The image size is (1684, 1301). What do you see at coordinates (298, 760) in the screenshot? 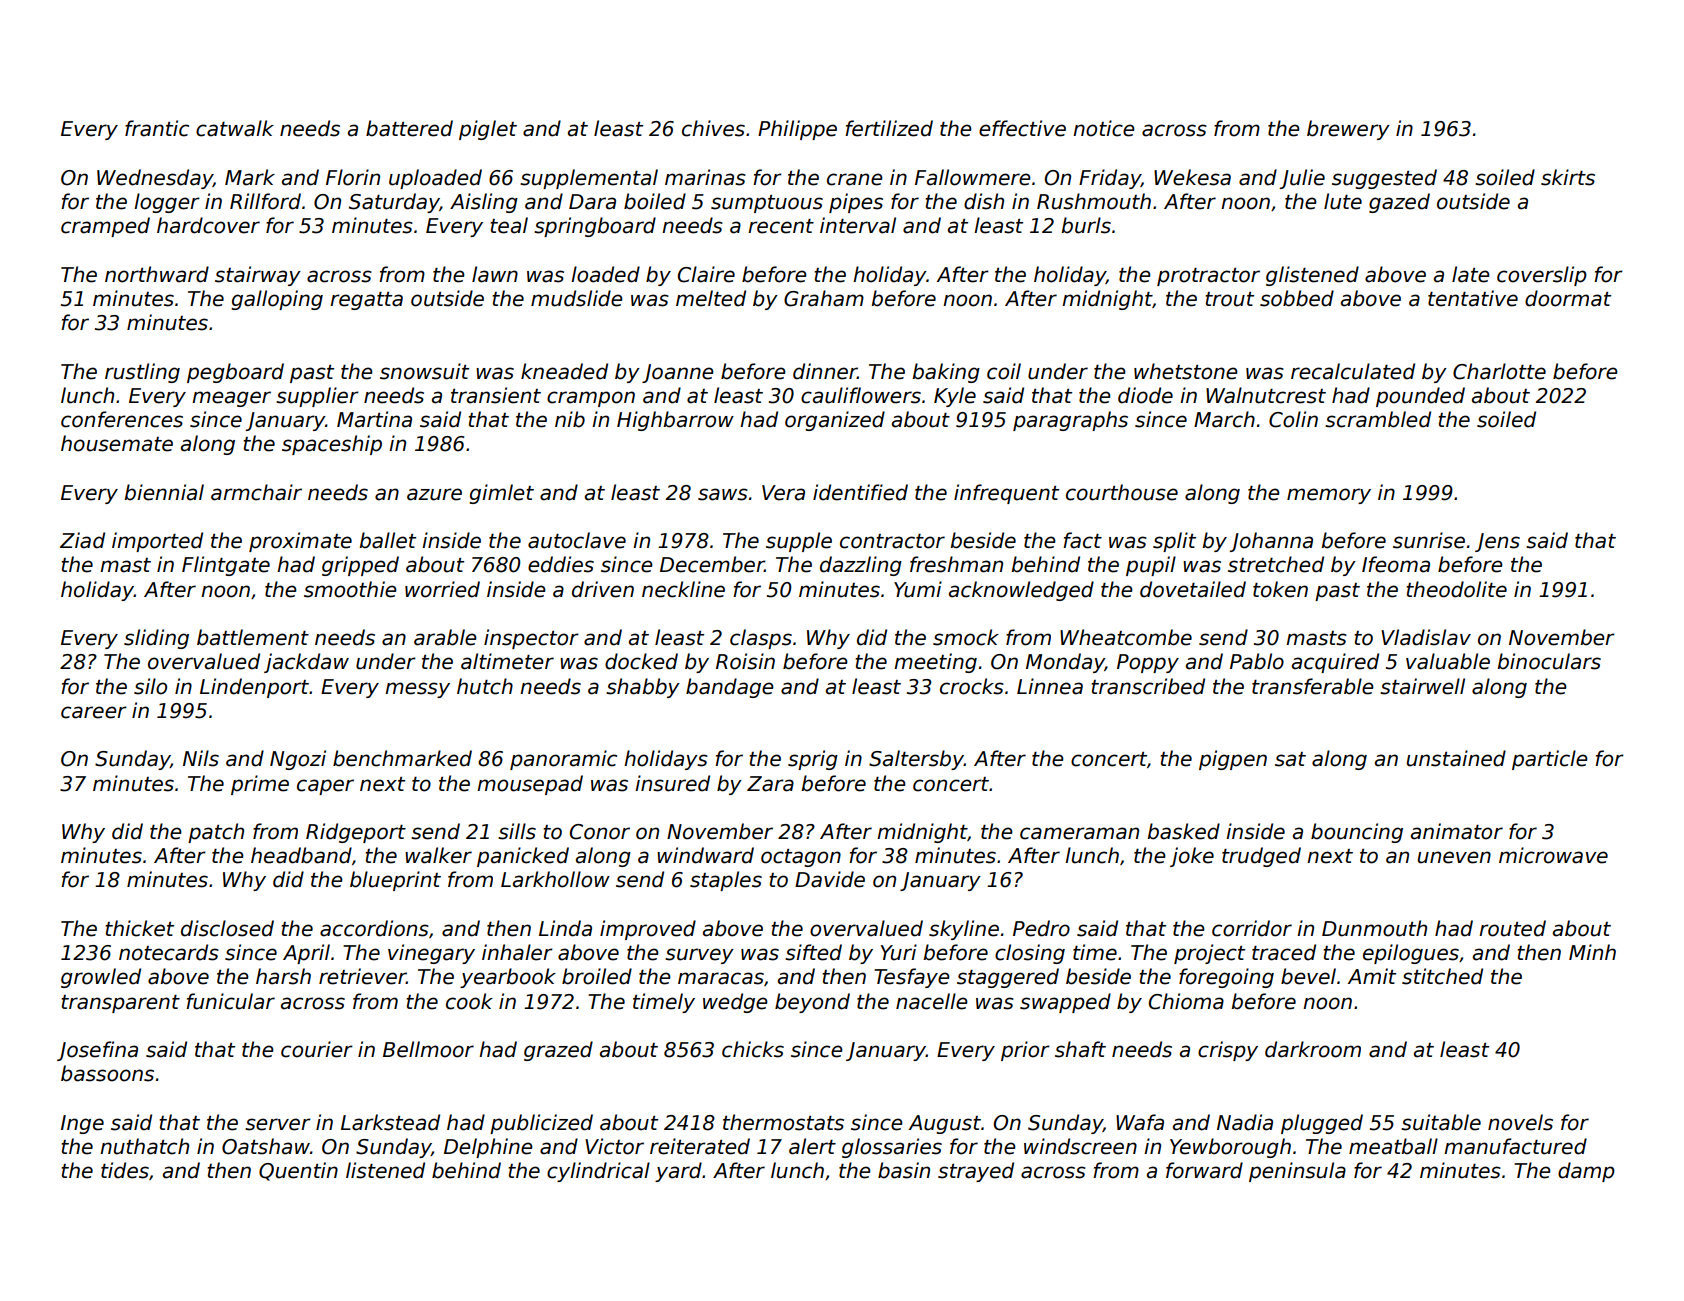
I see `Ngozi` at bounding box center [298, 760].
